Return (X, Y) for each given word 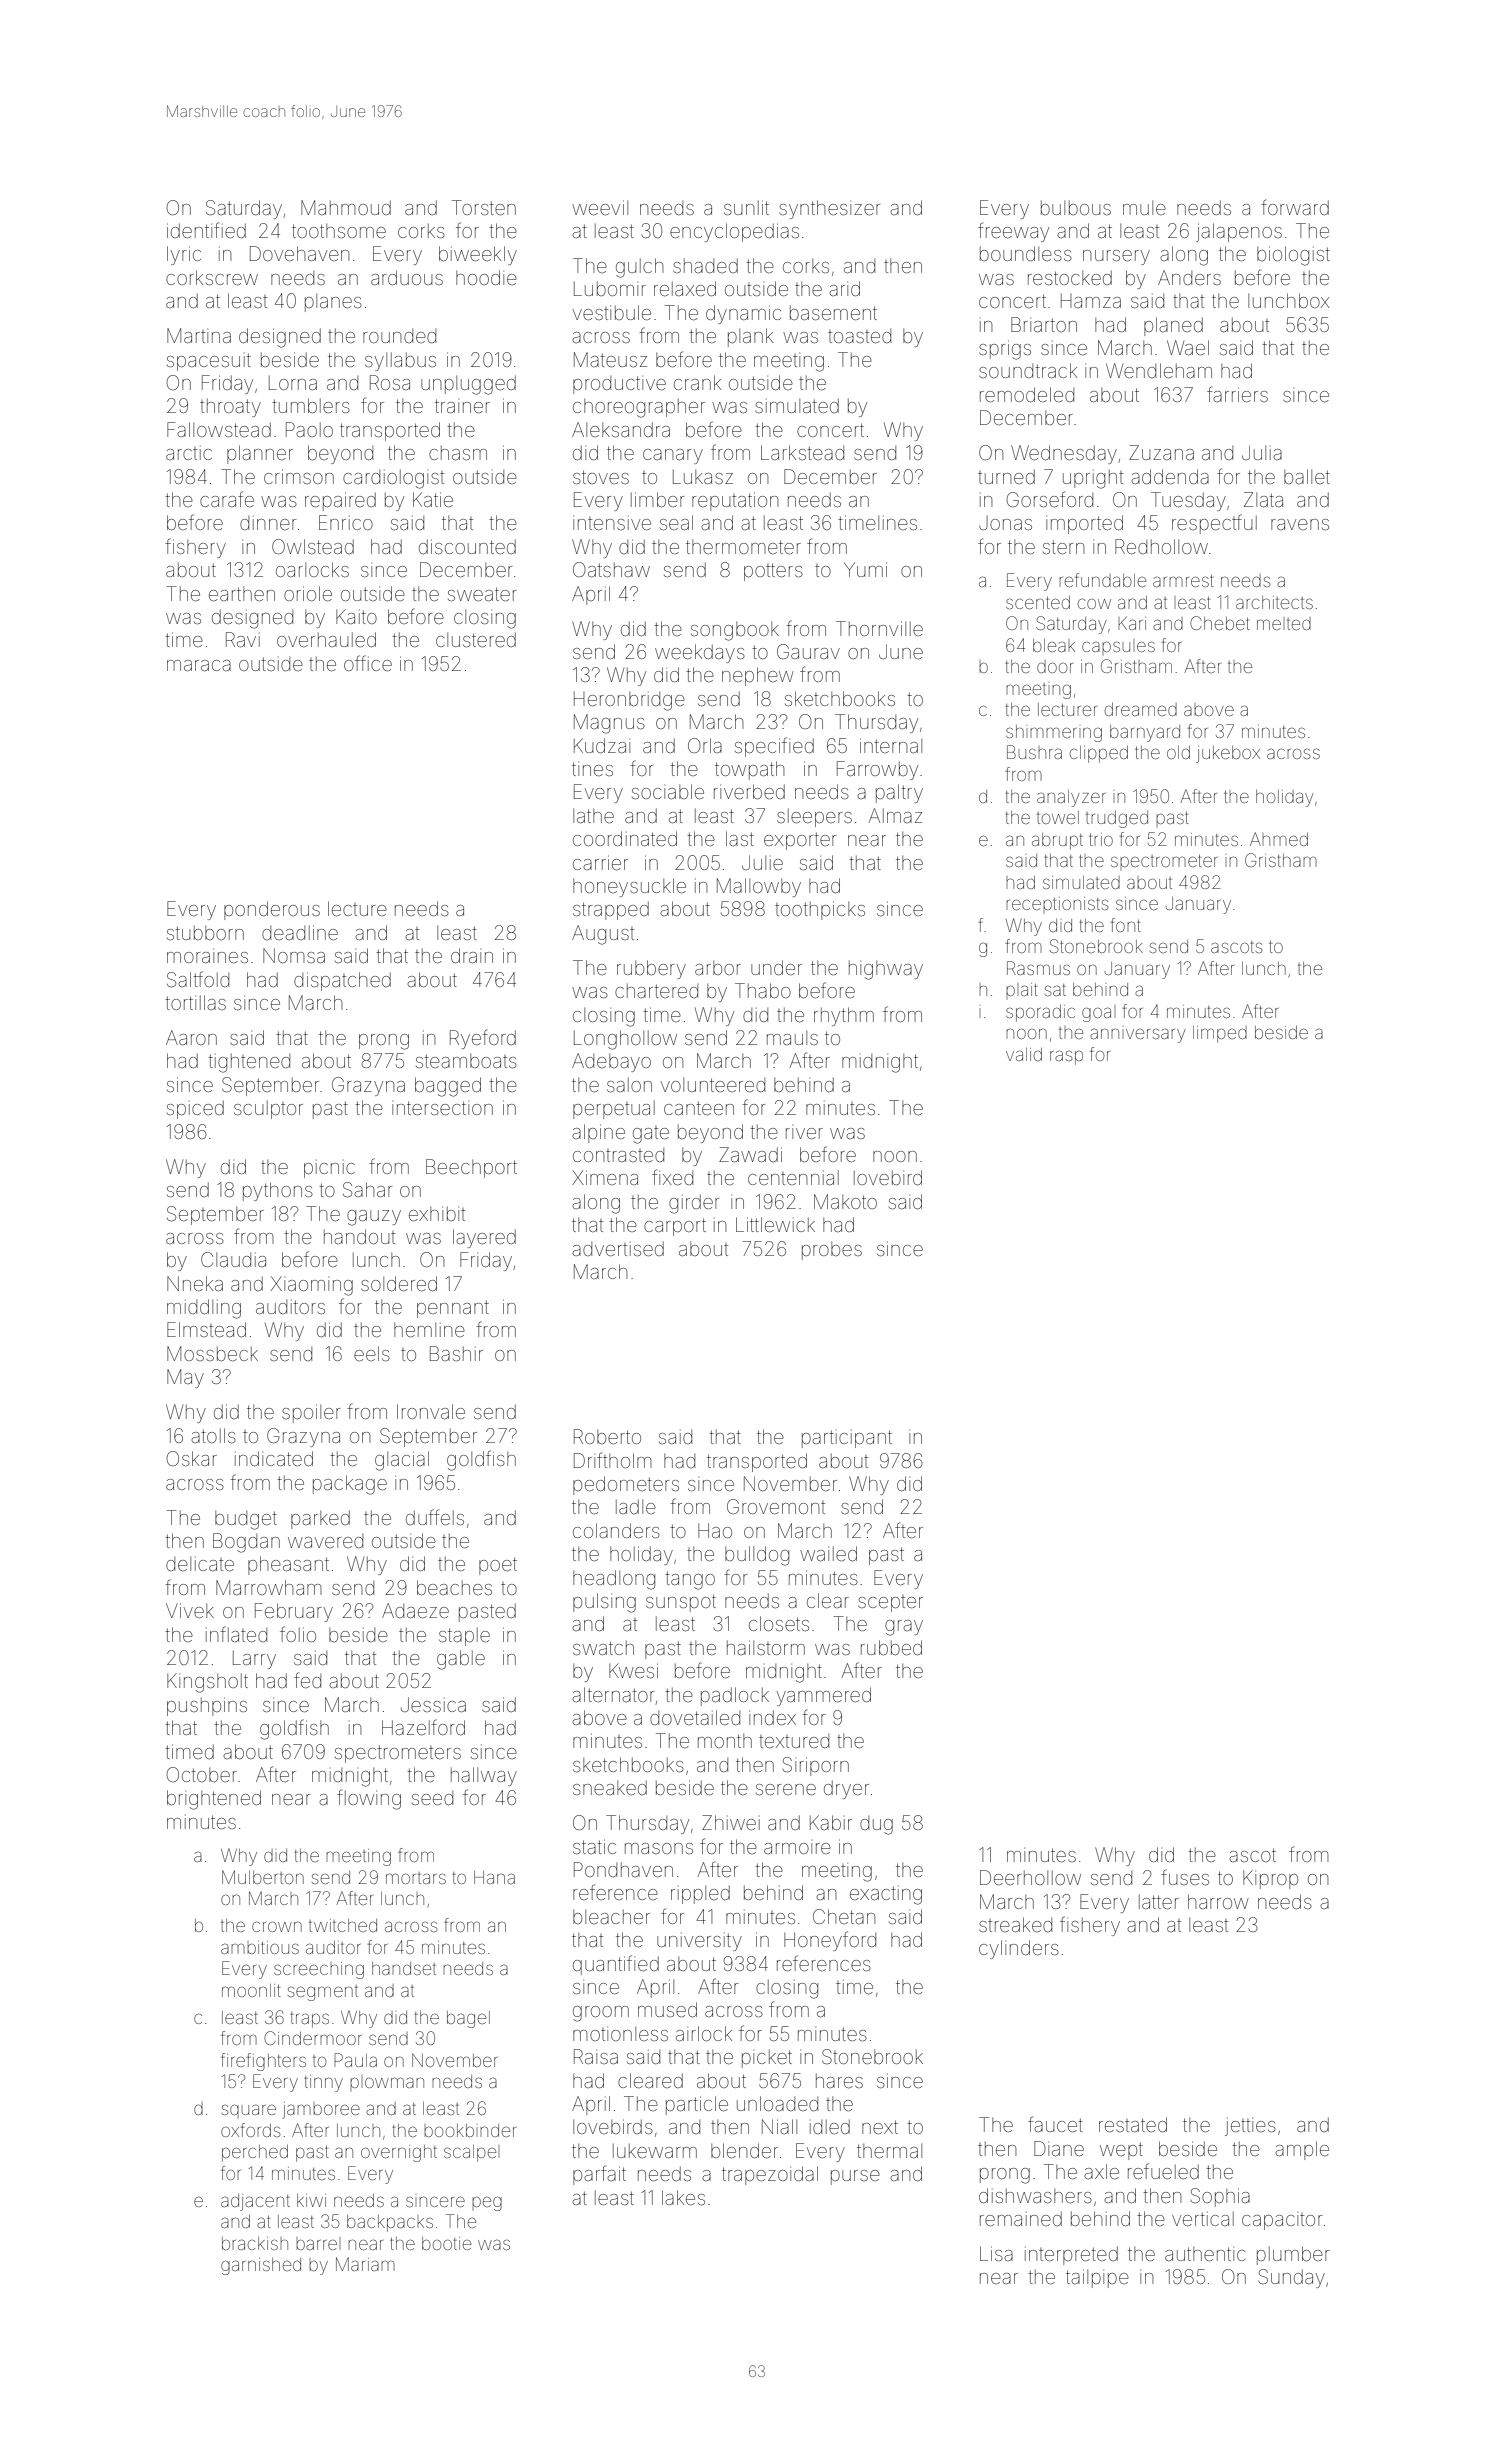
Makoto (845, 1201)
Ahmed (1279, 839)
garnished (261, 2266)
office (368, 663)
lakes (683, 2197)
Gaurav (808, 651)
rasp (1066, 1057)
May (185, 1378)
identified (206, 230)
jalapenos (1239, 232)
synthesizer (829, 209)
